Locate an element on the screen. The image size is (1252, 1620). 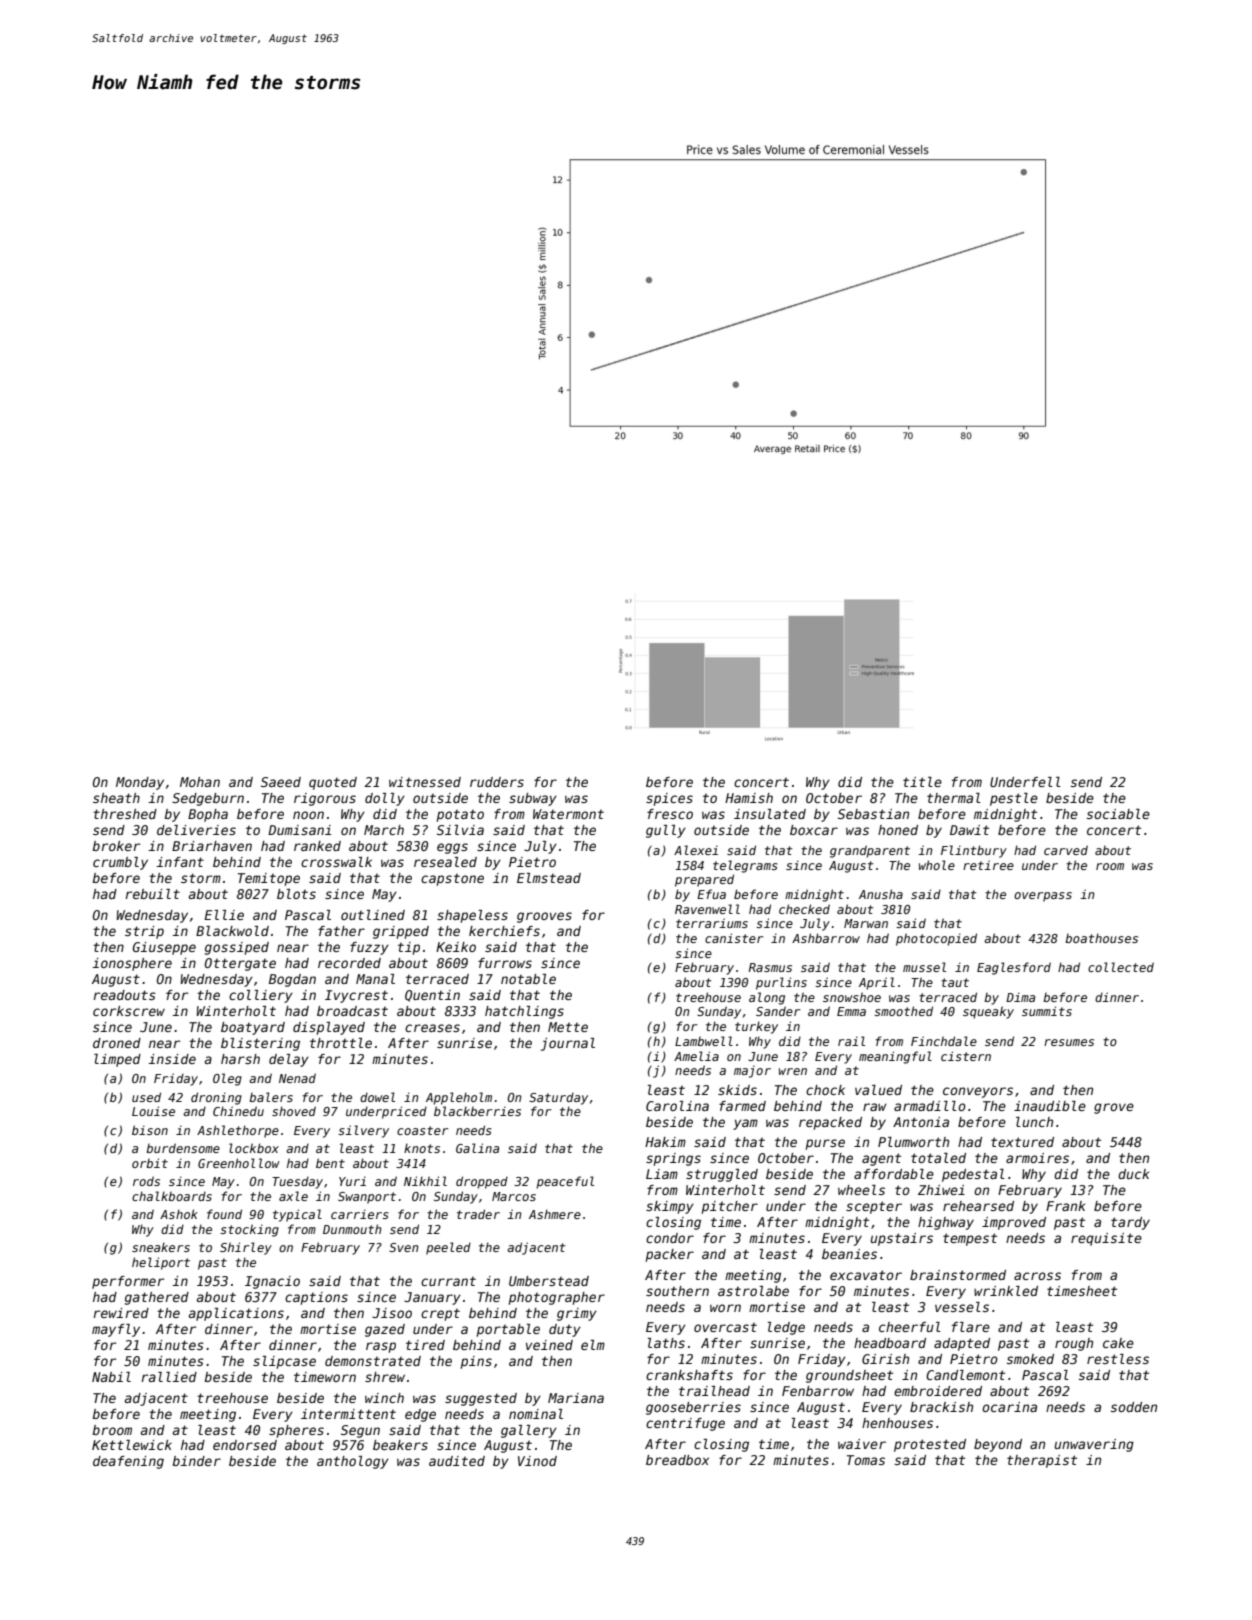
adapted is located at coordinates (962, 1344).
